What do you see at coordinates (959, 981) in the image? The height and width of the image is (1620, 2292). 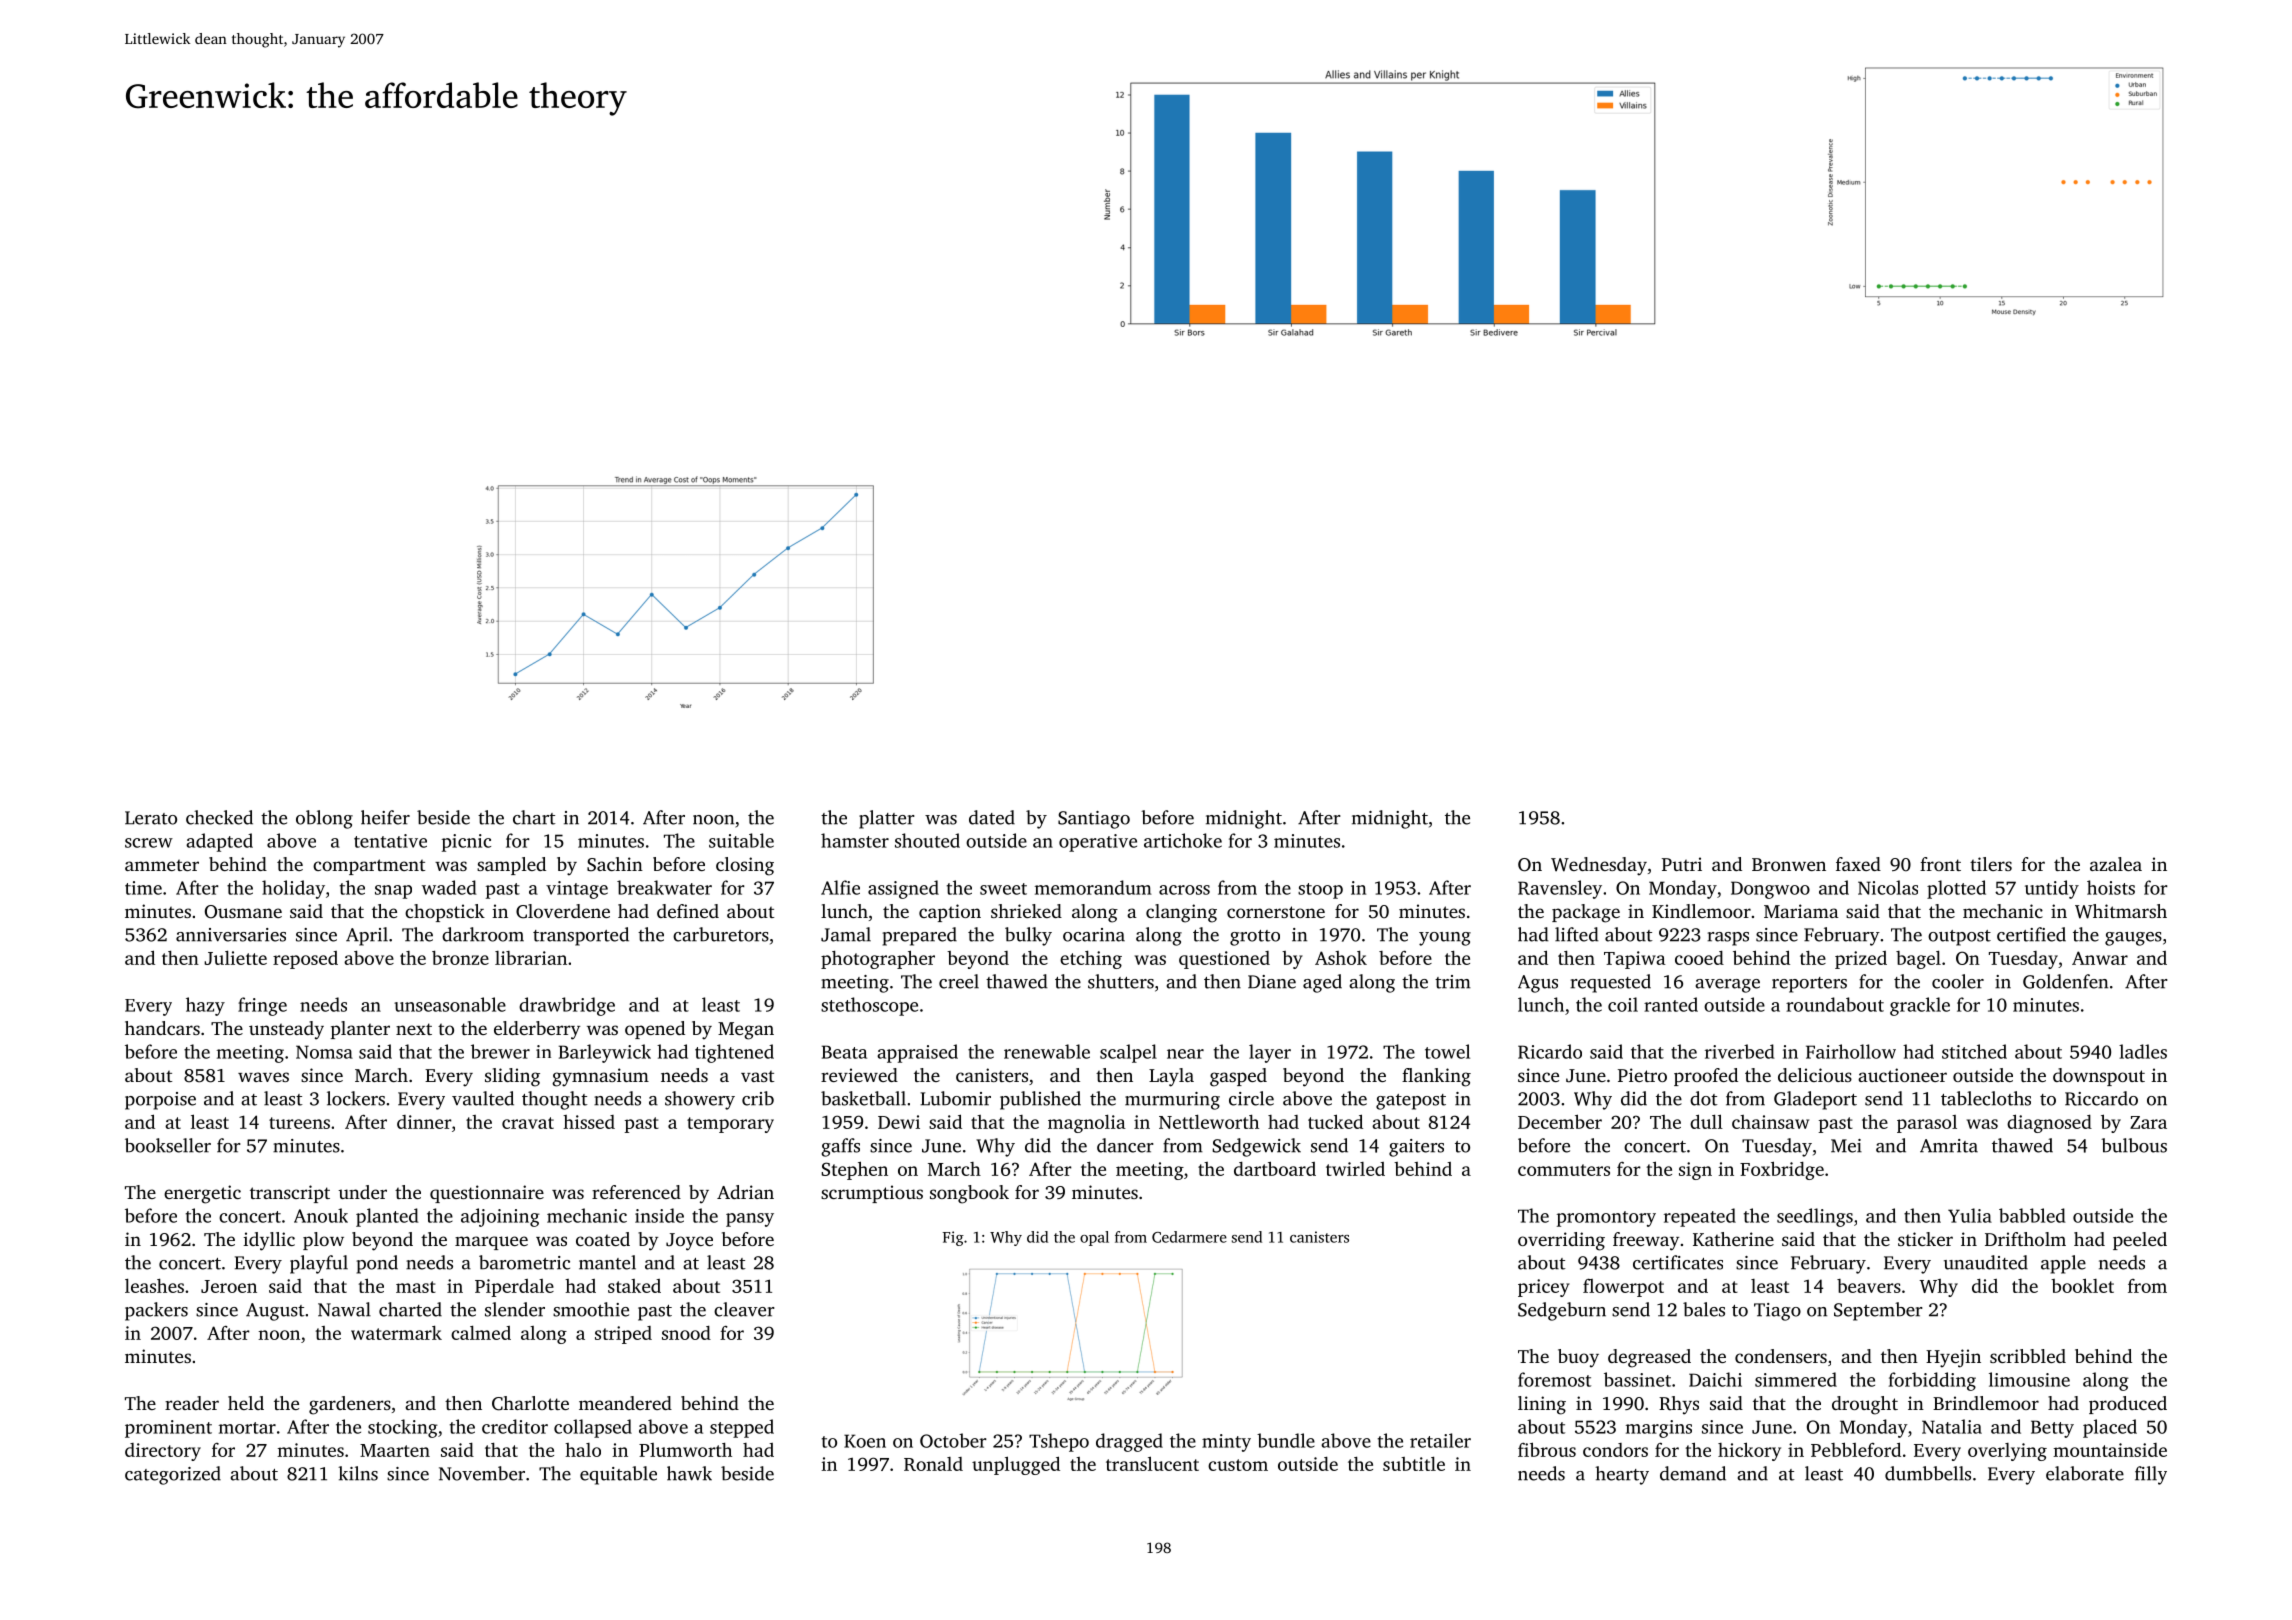 I see `creel` at bounding box center [959, 981].
